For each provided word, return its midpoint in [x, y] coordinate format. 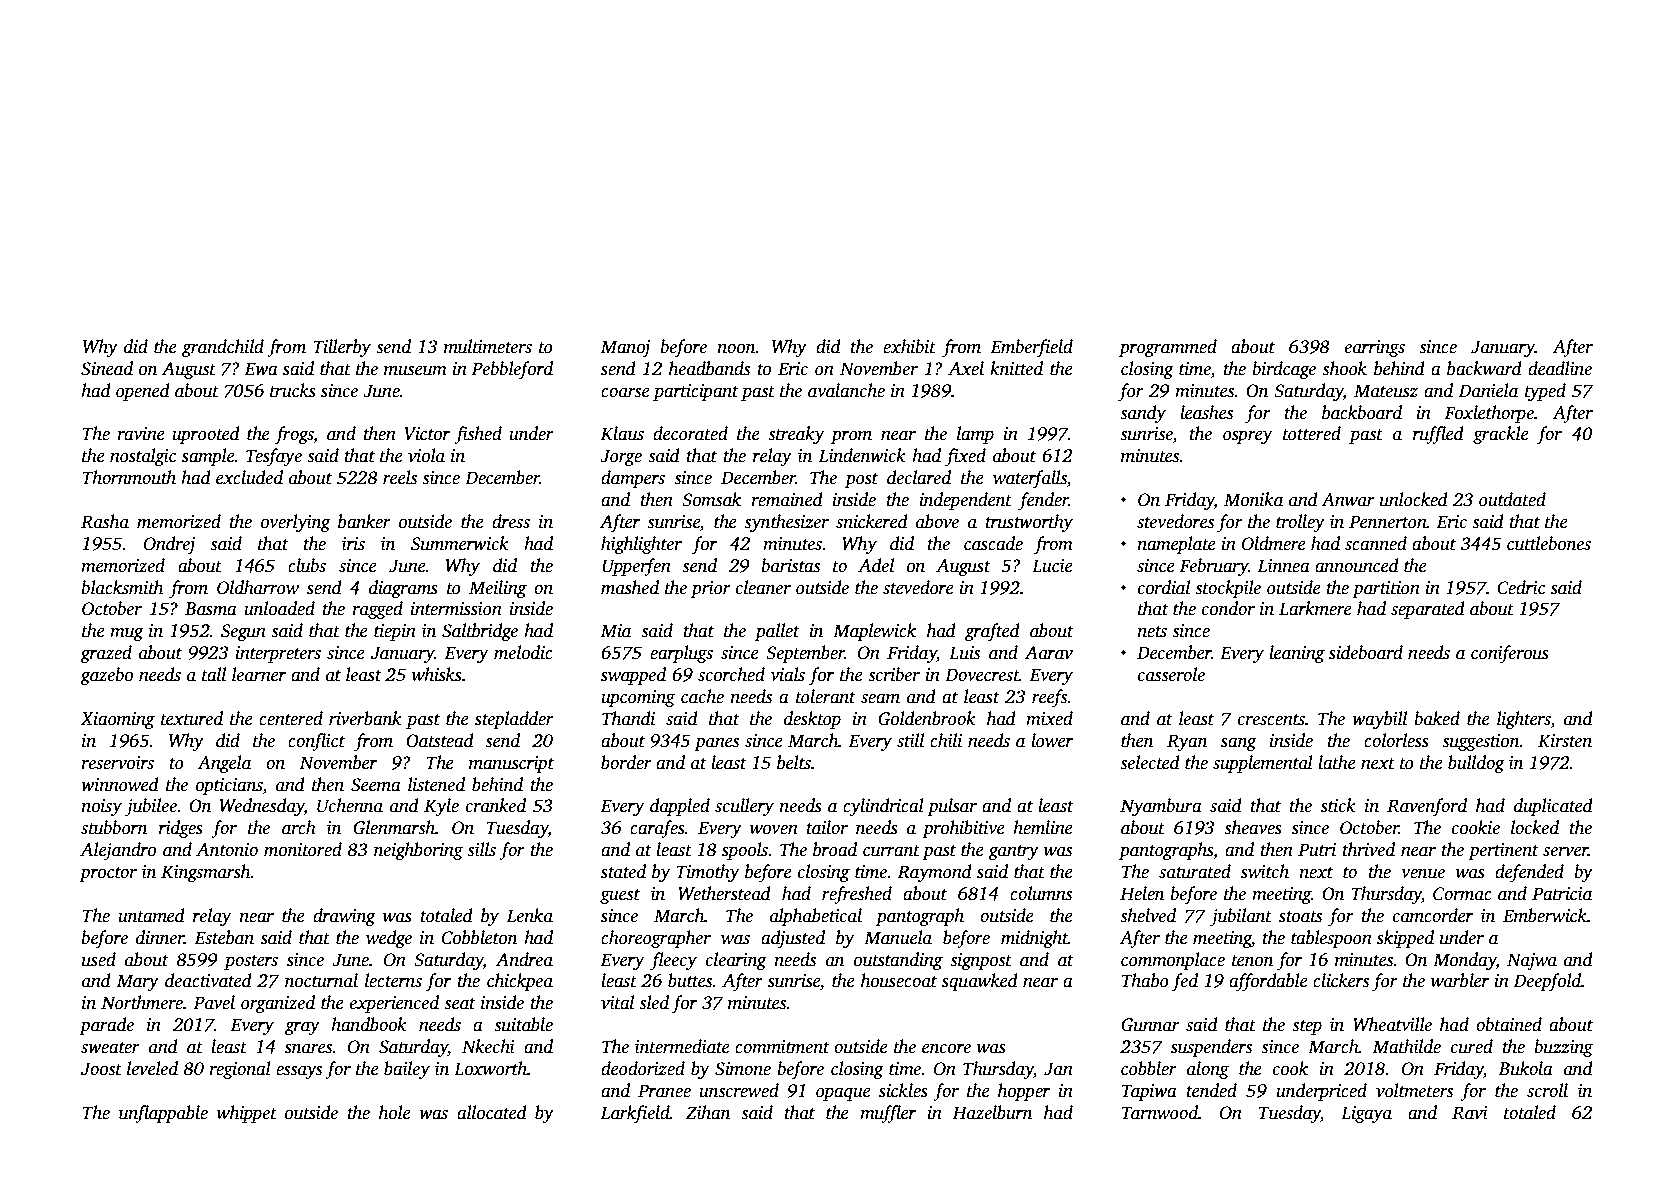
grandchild [223, 348]
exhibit [909, 346]
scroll [1547, 1090]
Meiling [498, 589]
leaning [1297, 654]
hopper [1024, 1092]
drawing [344, 917]
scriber [894, 674]
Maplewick [874, 632]
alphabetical [816, 917]
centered [291, 718]
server [1565, 852]
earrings [1375, 348]
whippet [247, 1114]
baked [1437, 718]
